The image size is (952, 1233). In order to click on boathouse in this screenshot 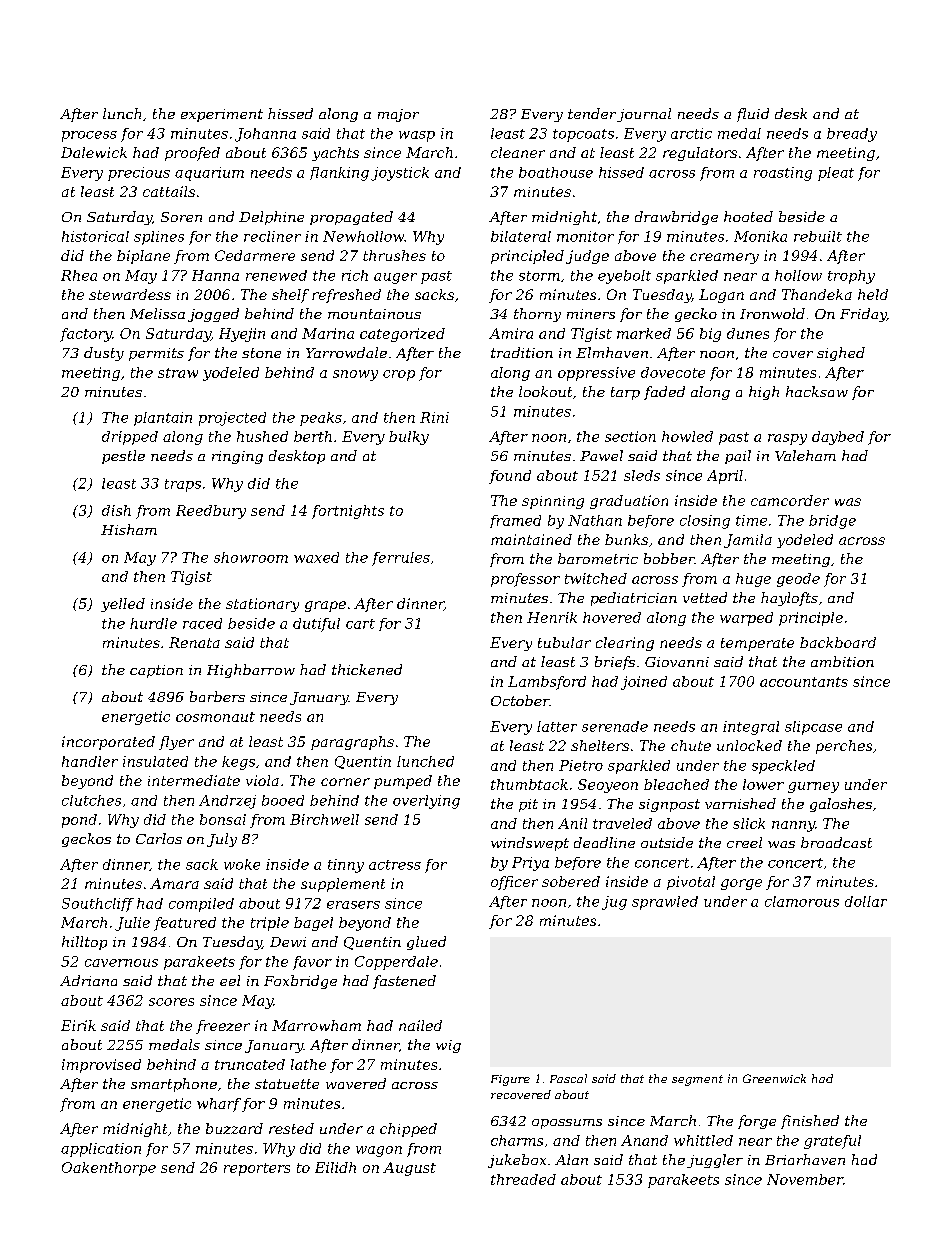, I will do `click(556, 172)`.
